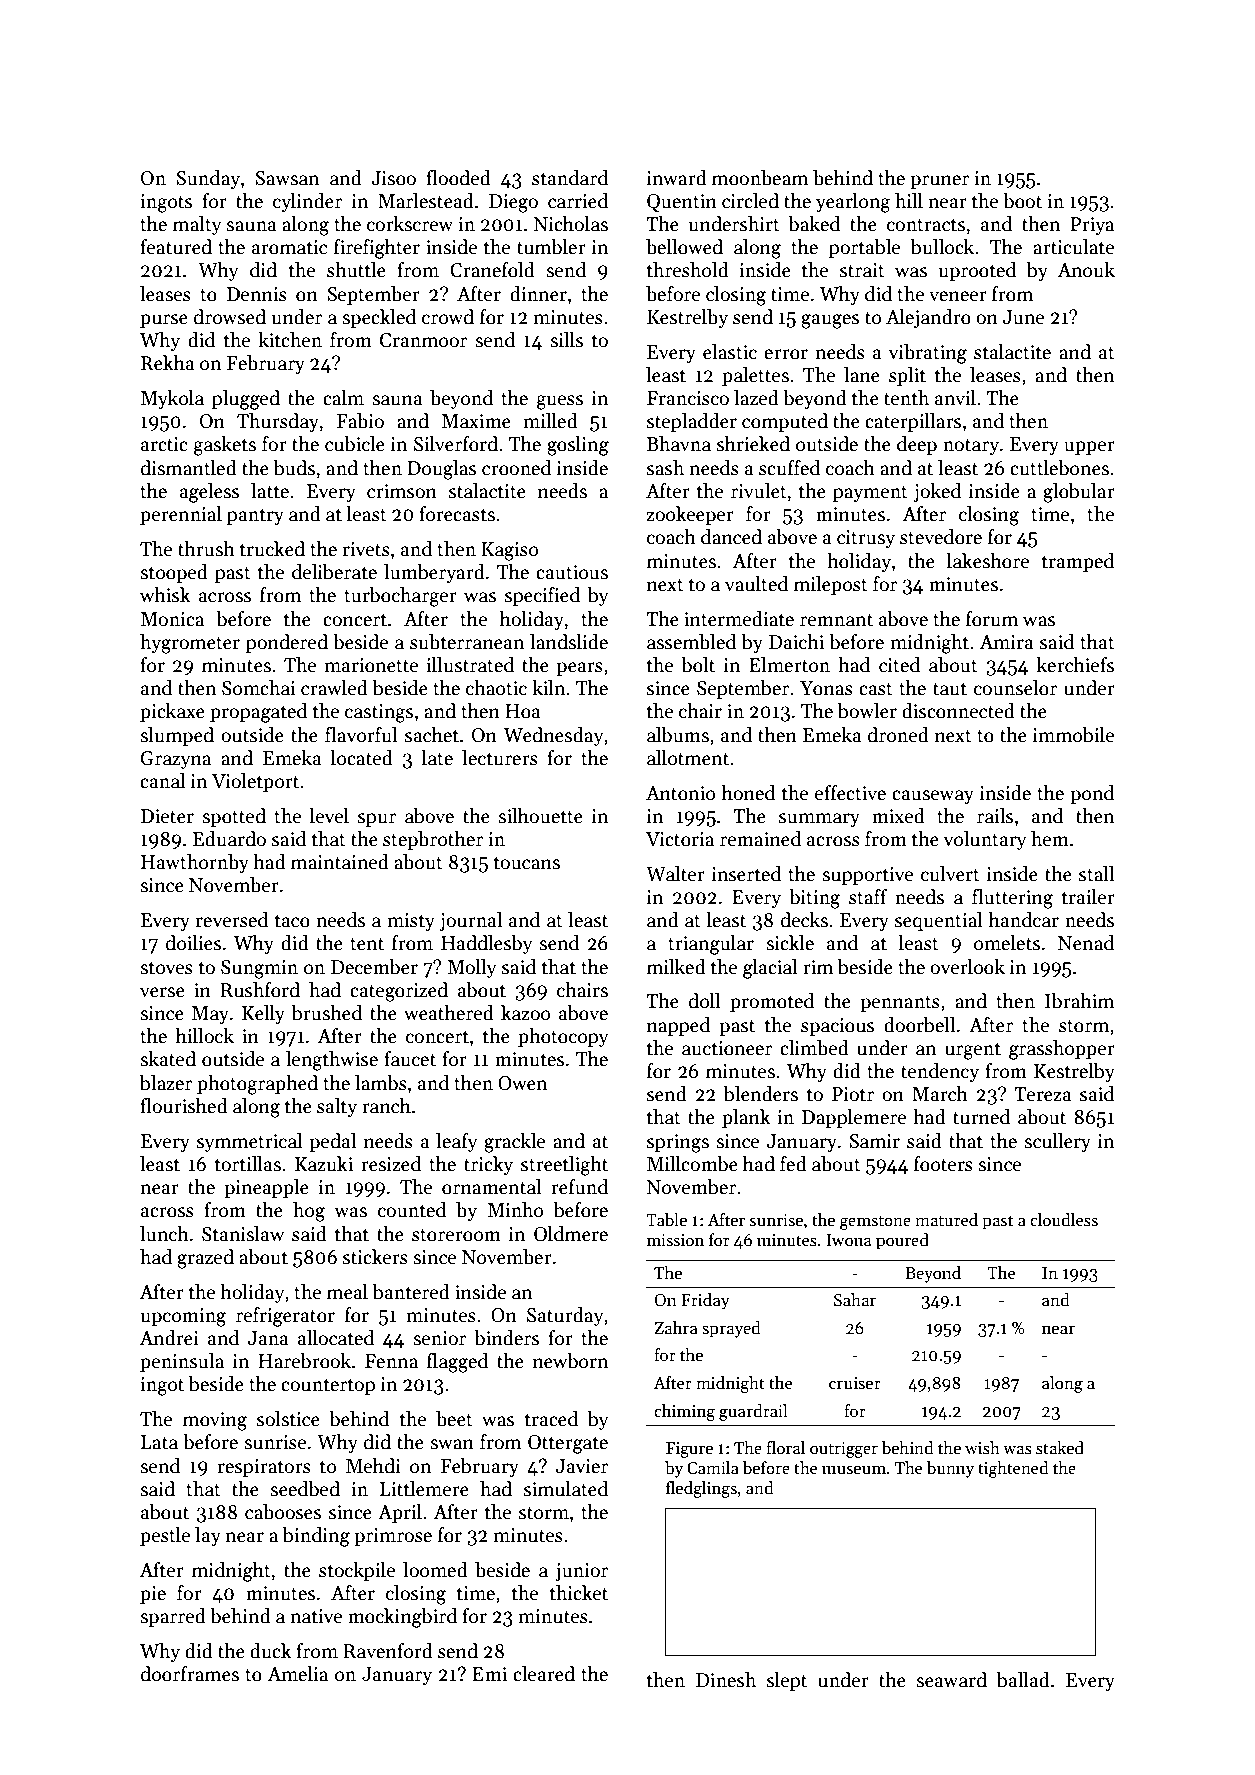  What do you see at coordinates (951, 1680) in the screenshot?
I see `seaward` at bounding box center [951, 1680].
